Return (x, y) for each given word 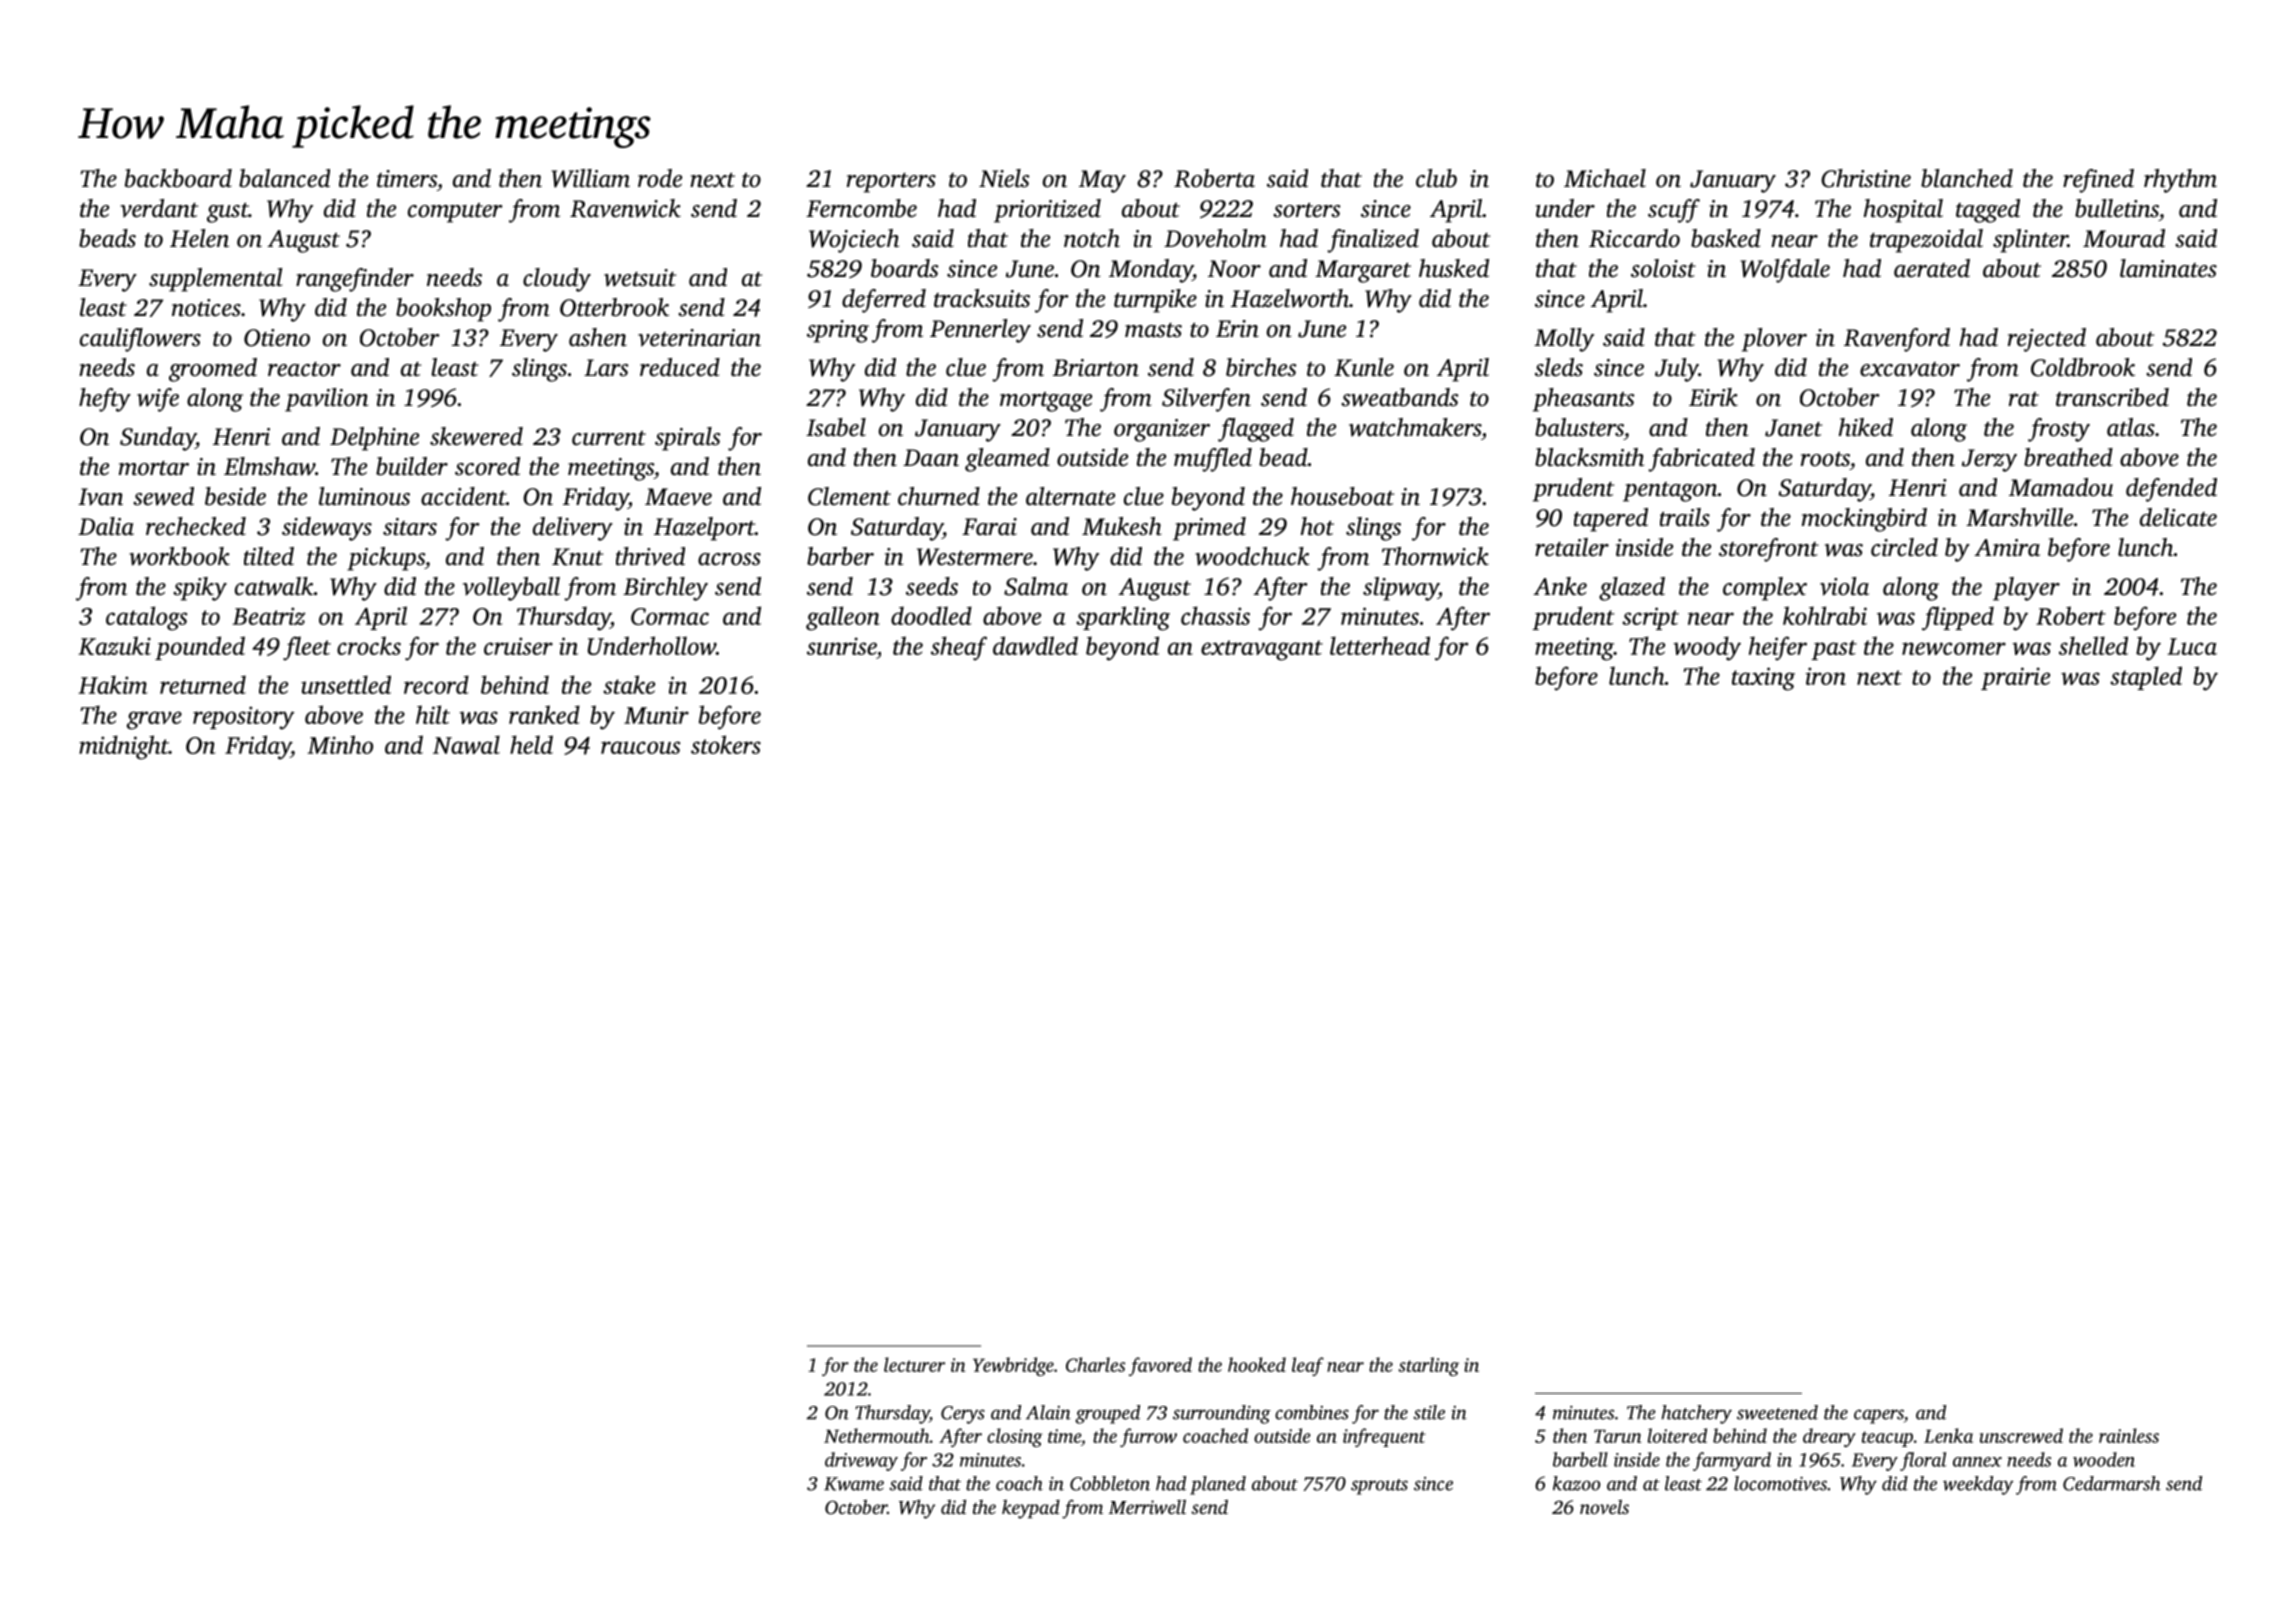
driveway (861, 1461)
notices (206, 308)
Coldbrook (2083, 367)
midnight (124, 747)
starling (1428, 1366)
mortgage (1046, 402)
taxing (1763, 679)
